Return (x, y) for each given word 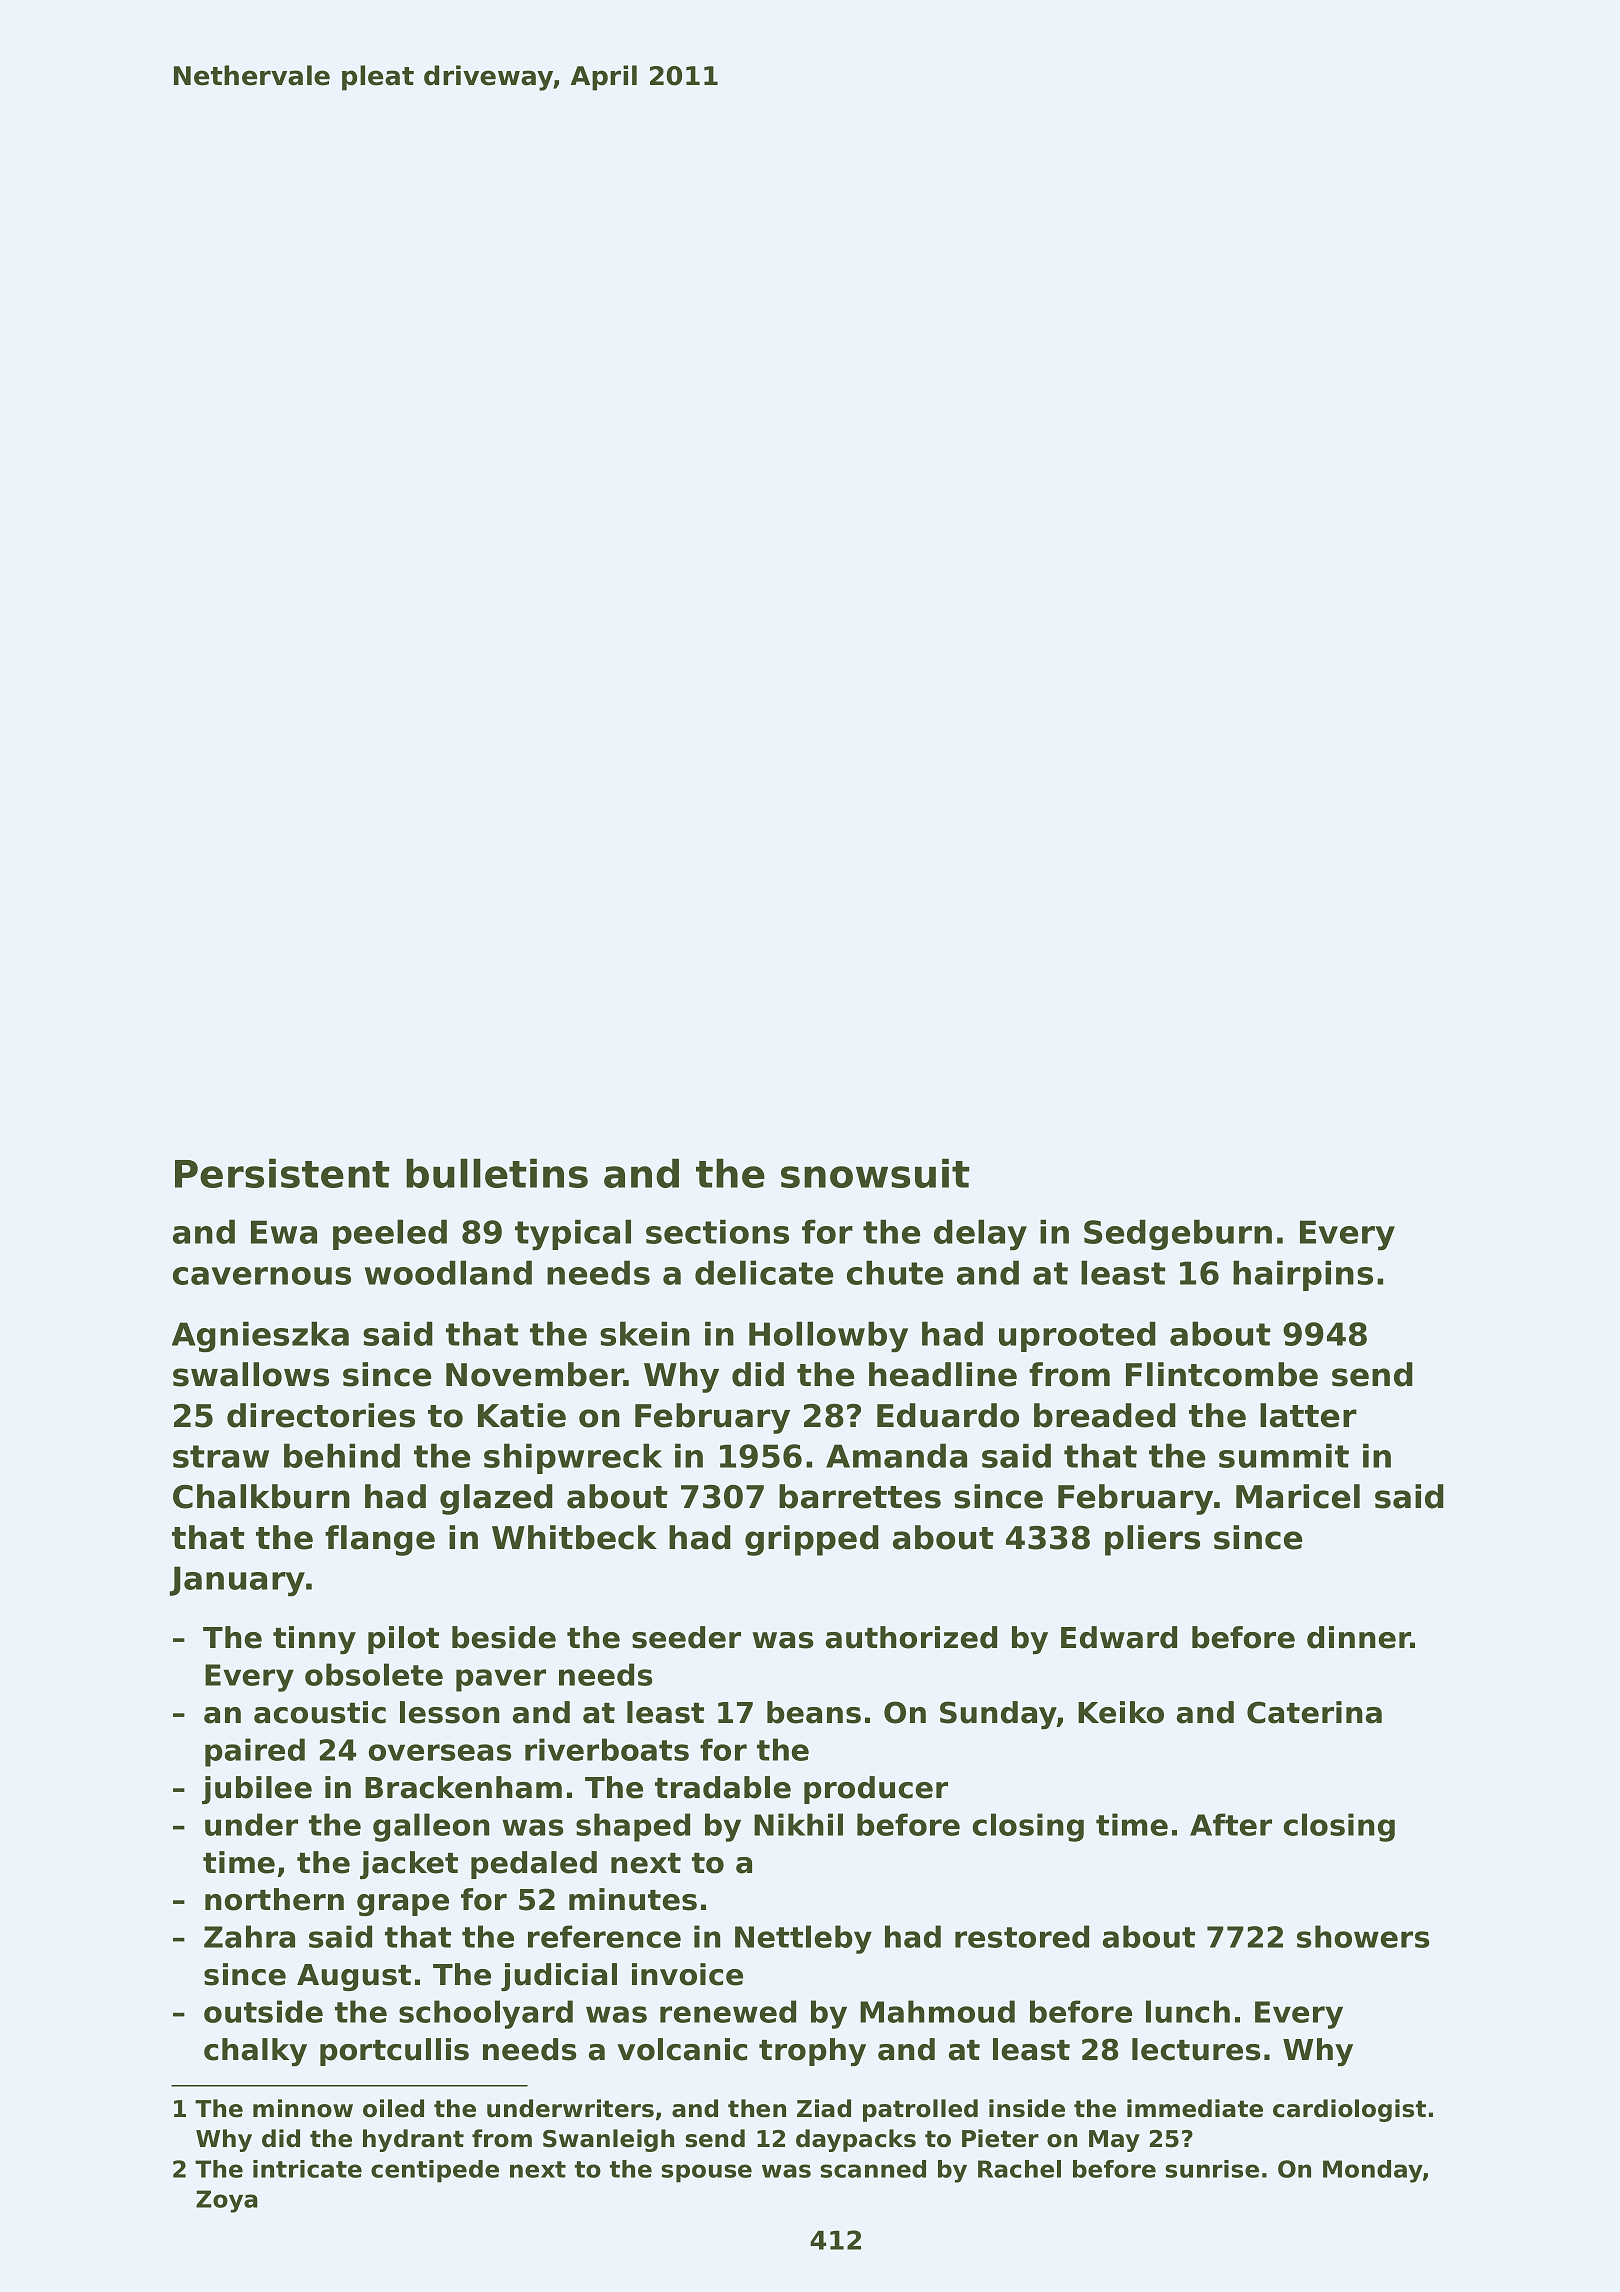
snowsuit (875, 1173)
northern (274, 1899)
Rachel (1019, 2169)
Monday (1373, 2171)
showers (1363, 1936)
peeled (390, 1234)
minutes (633, 1899)
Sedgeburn (1178, 1235)
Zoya (227, 2201)
